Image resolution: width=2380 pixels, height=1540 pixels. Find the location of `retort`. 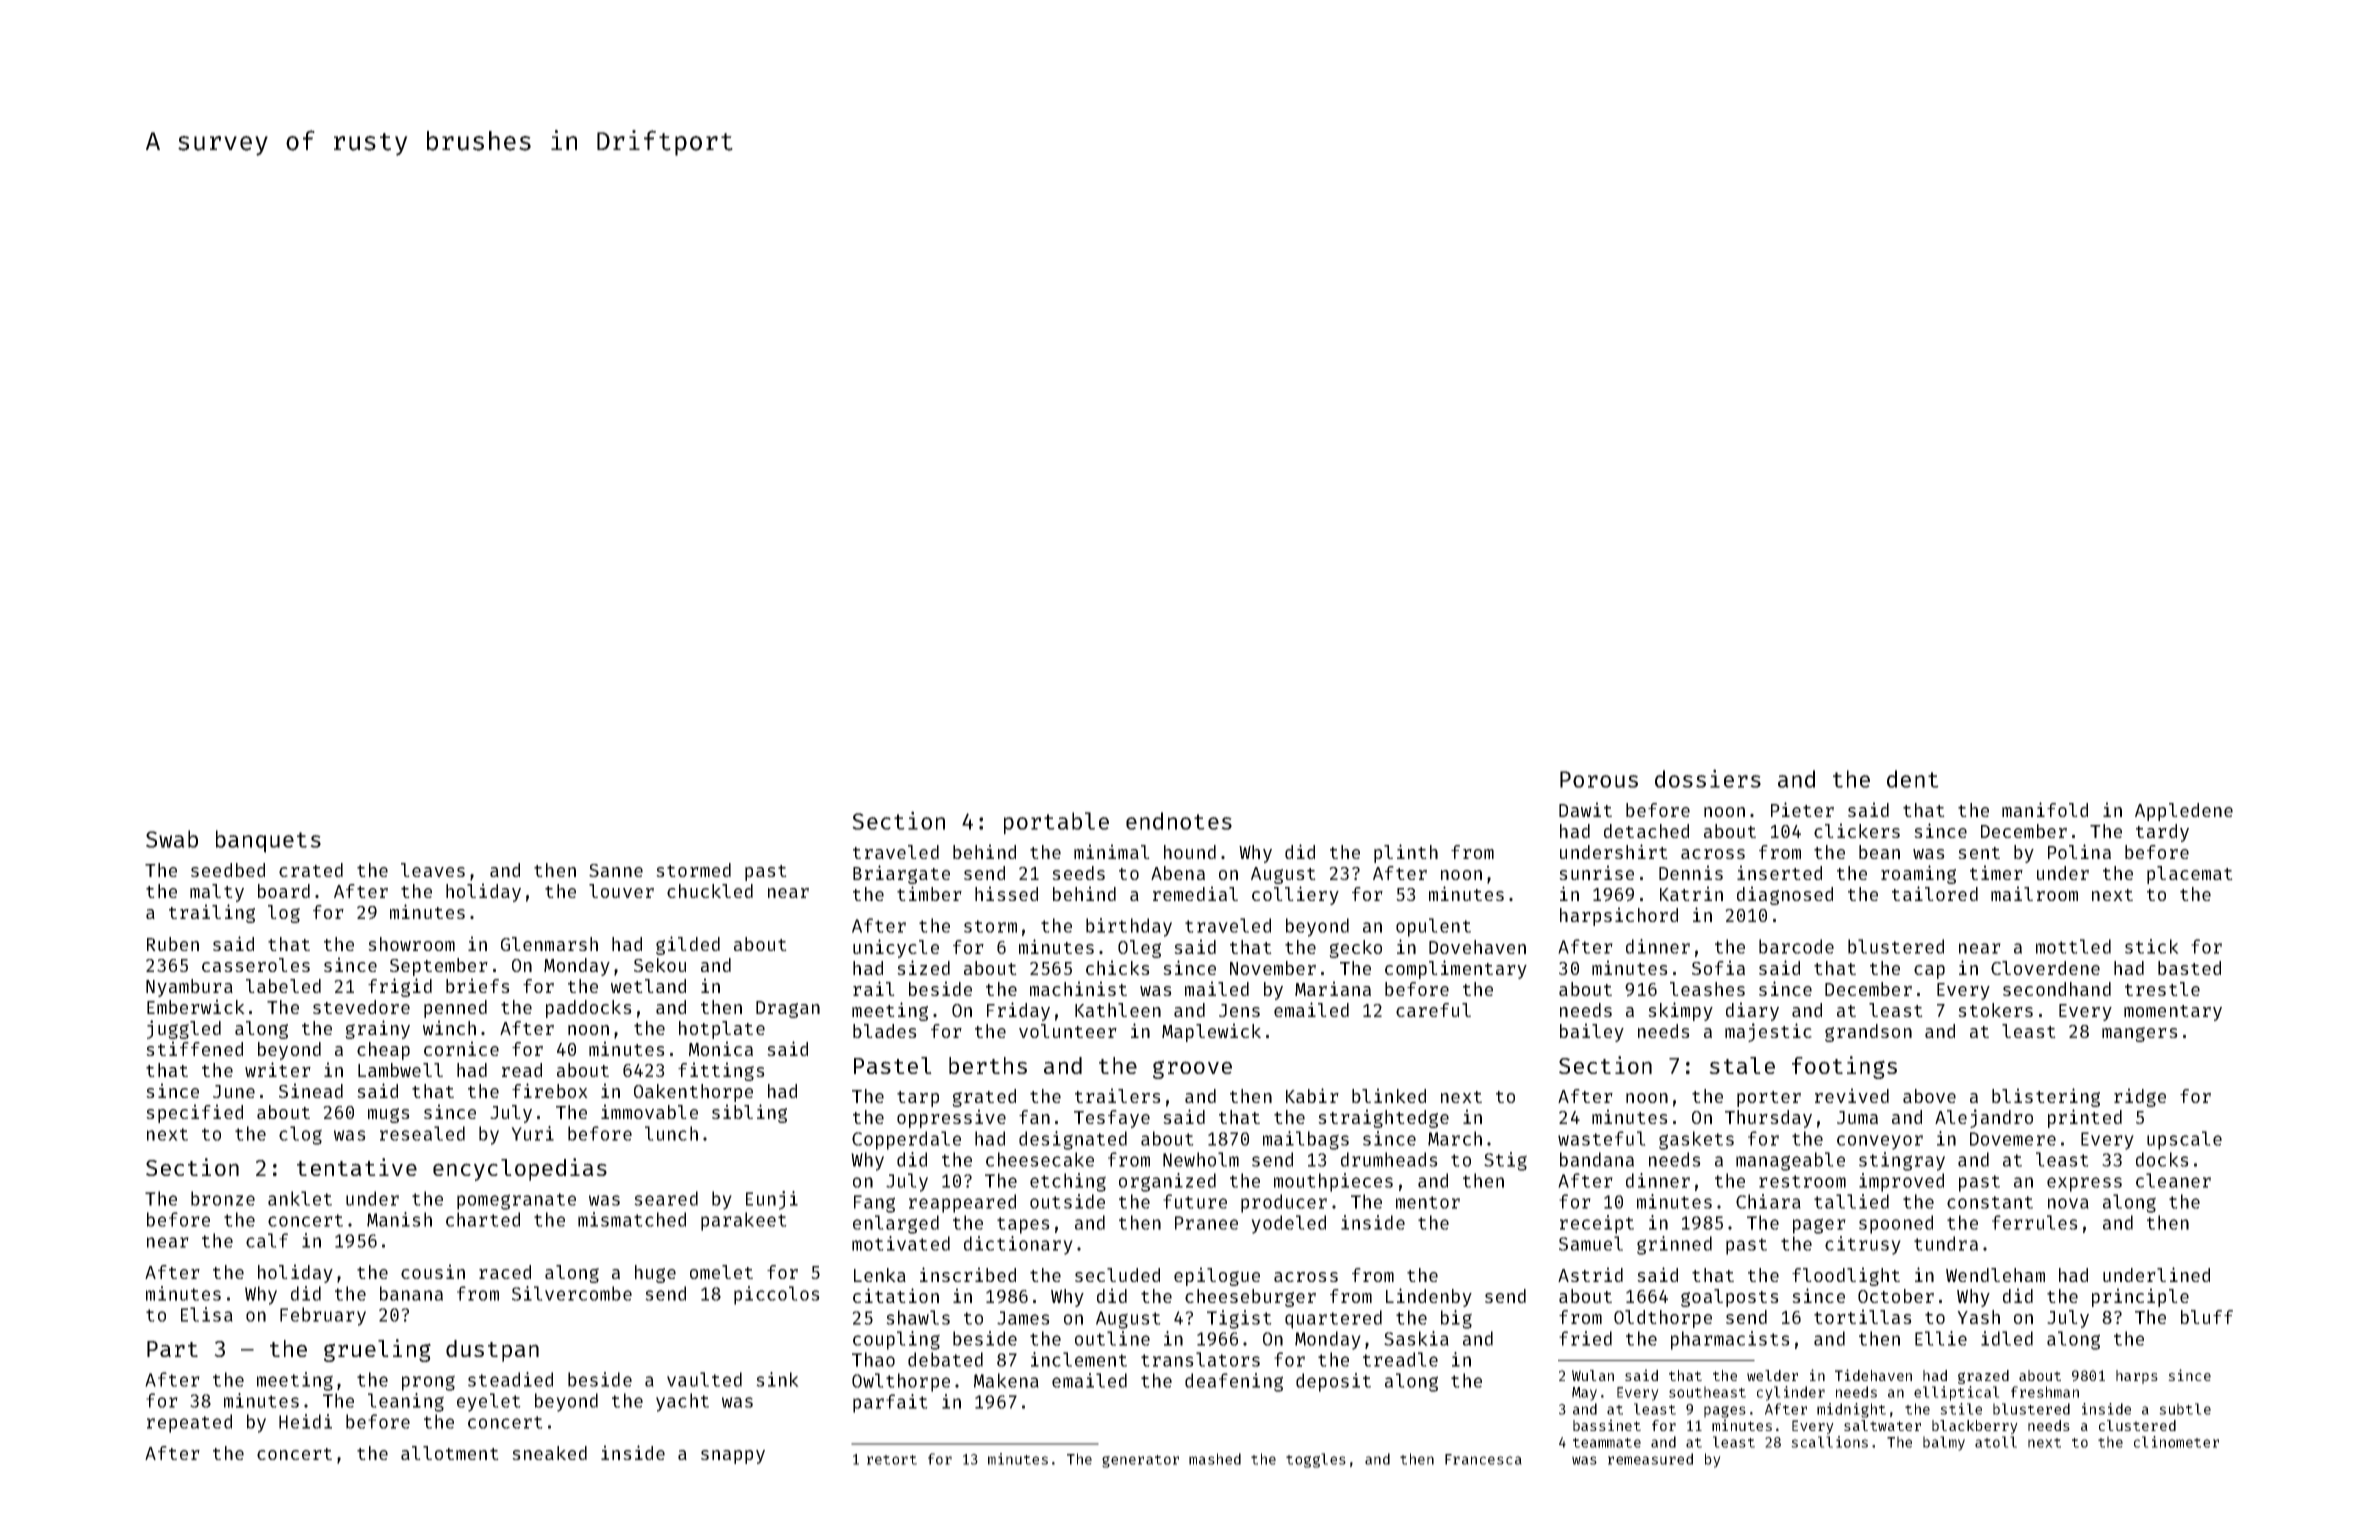

retort is located at coordinates (892, 1460).
